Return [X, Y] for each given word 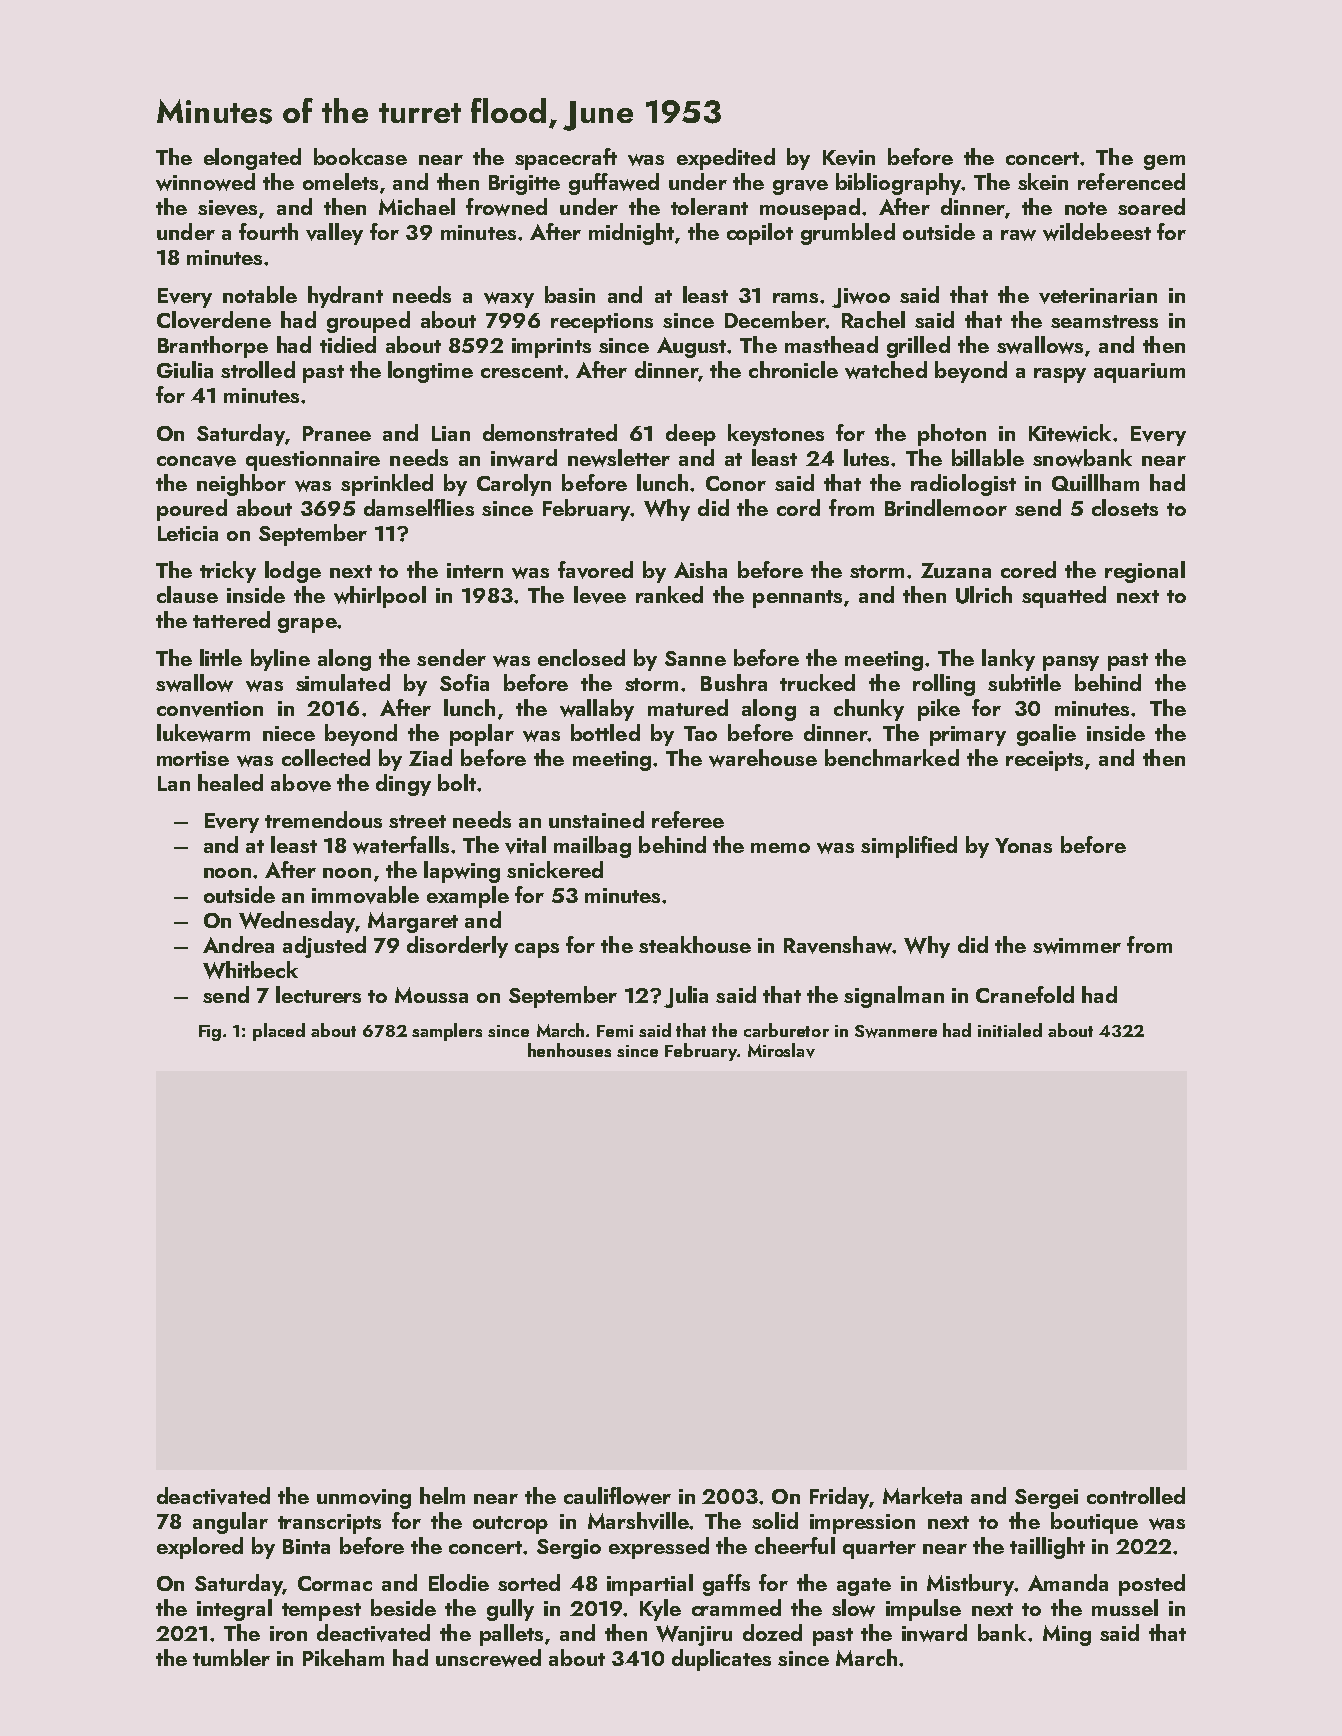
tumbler [231, 1657]
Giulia [185, 369]
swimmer [1077, 946]
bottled [605, 732]
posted [1152, 1585]
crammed [736, 1607]
